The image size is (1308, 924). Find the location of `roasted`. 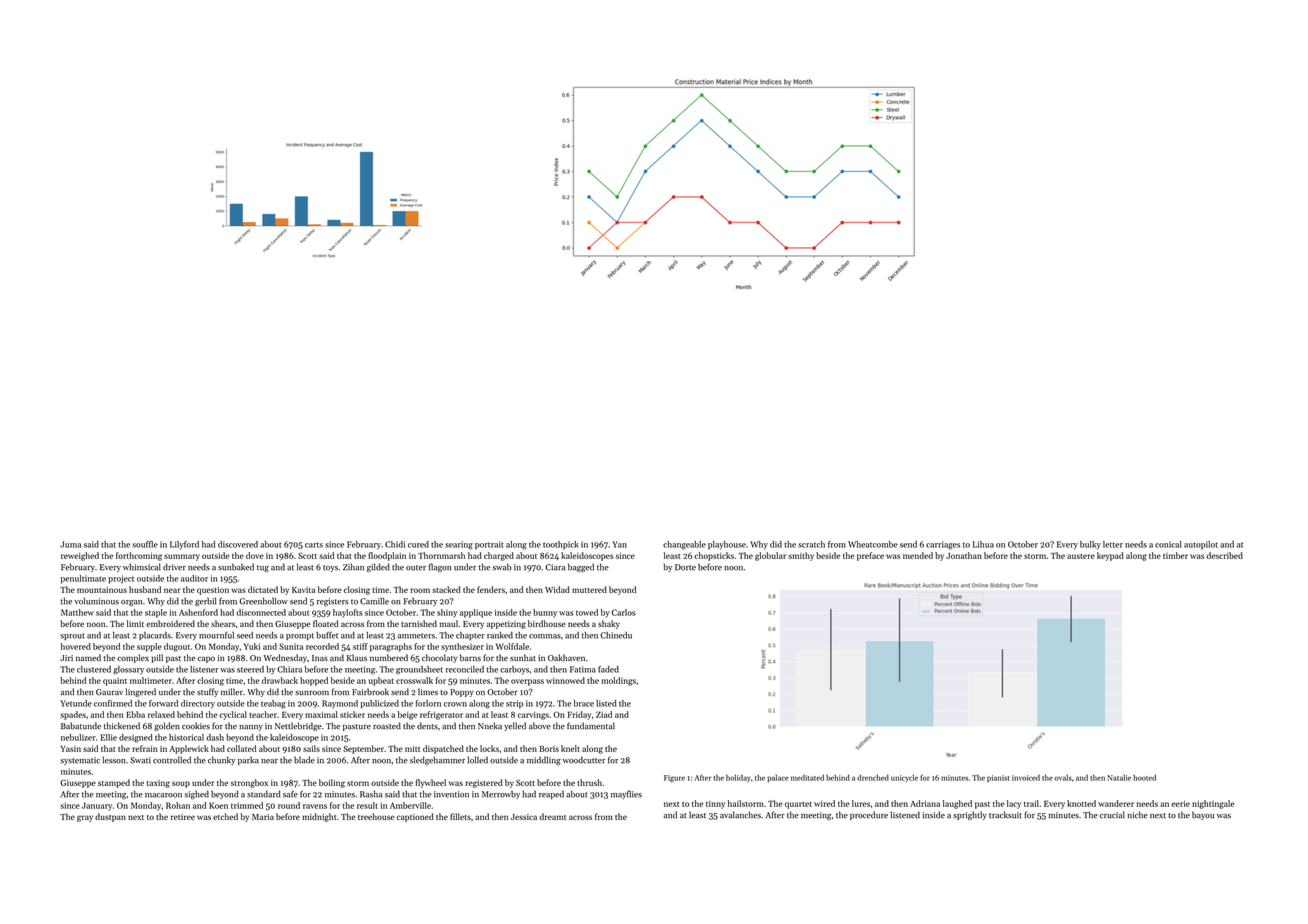

roasted is located at coordinates (387, 726).
